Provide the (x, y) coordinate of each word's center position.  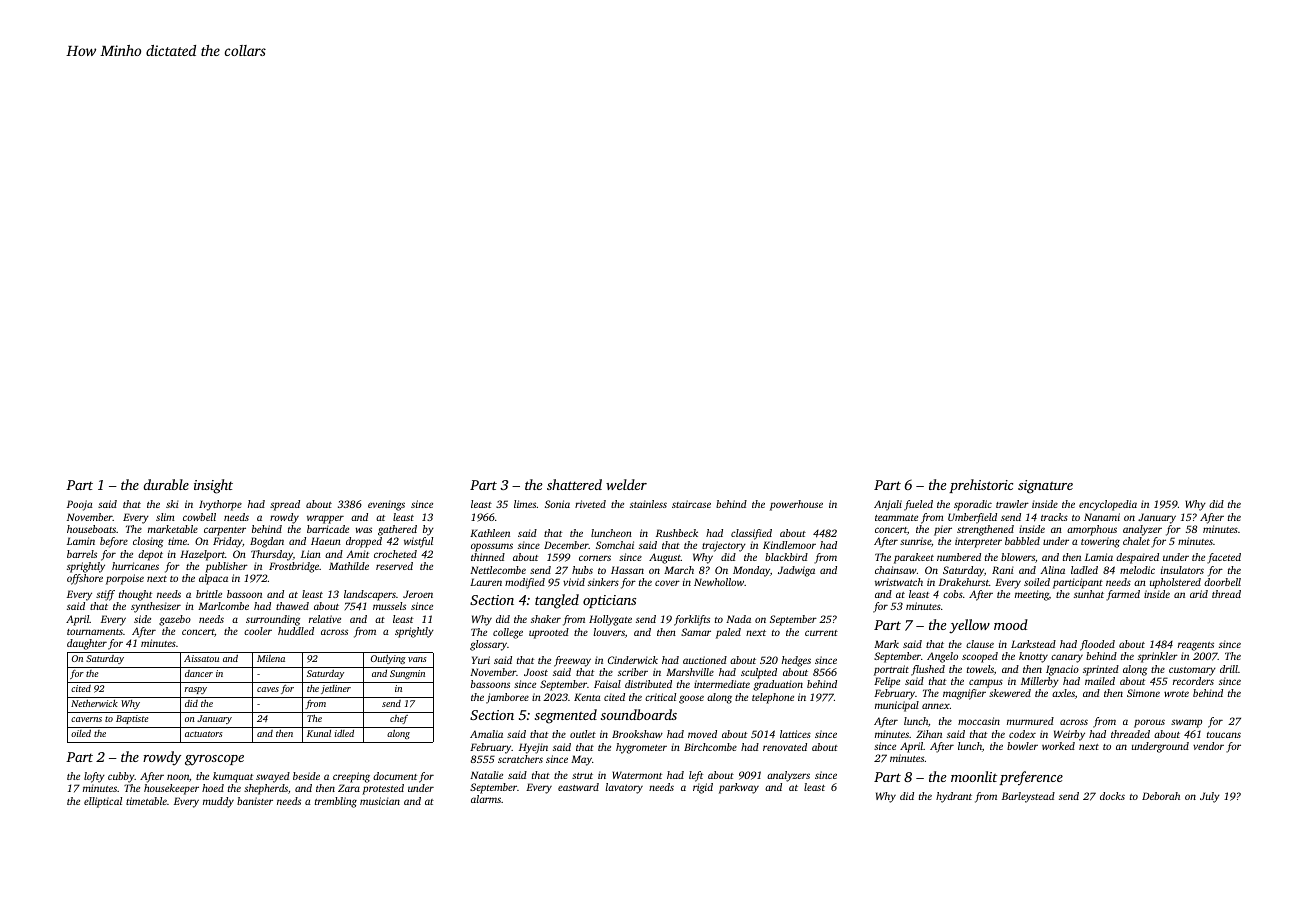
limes (525, 504)
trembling (336, 802)
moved (702, 734)
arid (1199, 594)
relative (325, 619)
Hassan (627, 570)
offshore (85, 579)
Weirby (1069, 735)
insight (213, 486)
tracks (1054, 517)
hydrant (954, 797)
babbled (1022, 541)
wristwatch (899, 582)
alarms (486, 799)
